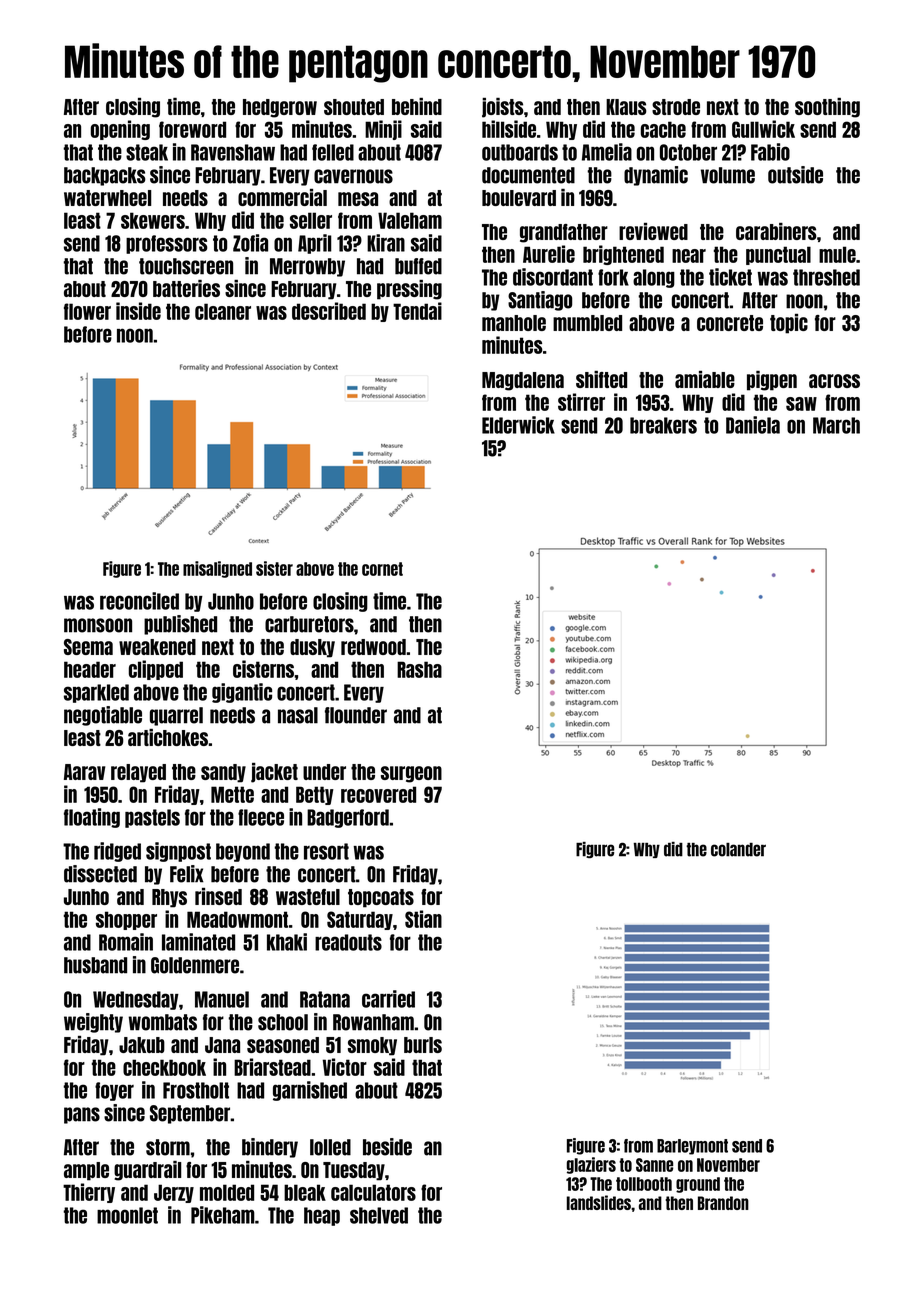  Describe the element at coordinates (82, 1115) in the image. I see `pans` at that location.
